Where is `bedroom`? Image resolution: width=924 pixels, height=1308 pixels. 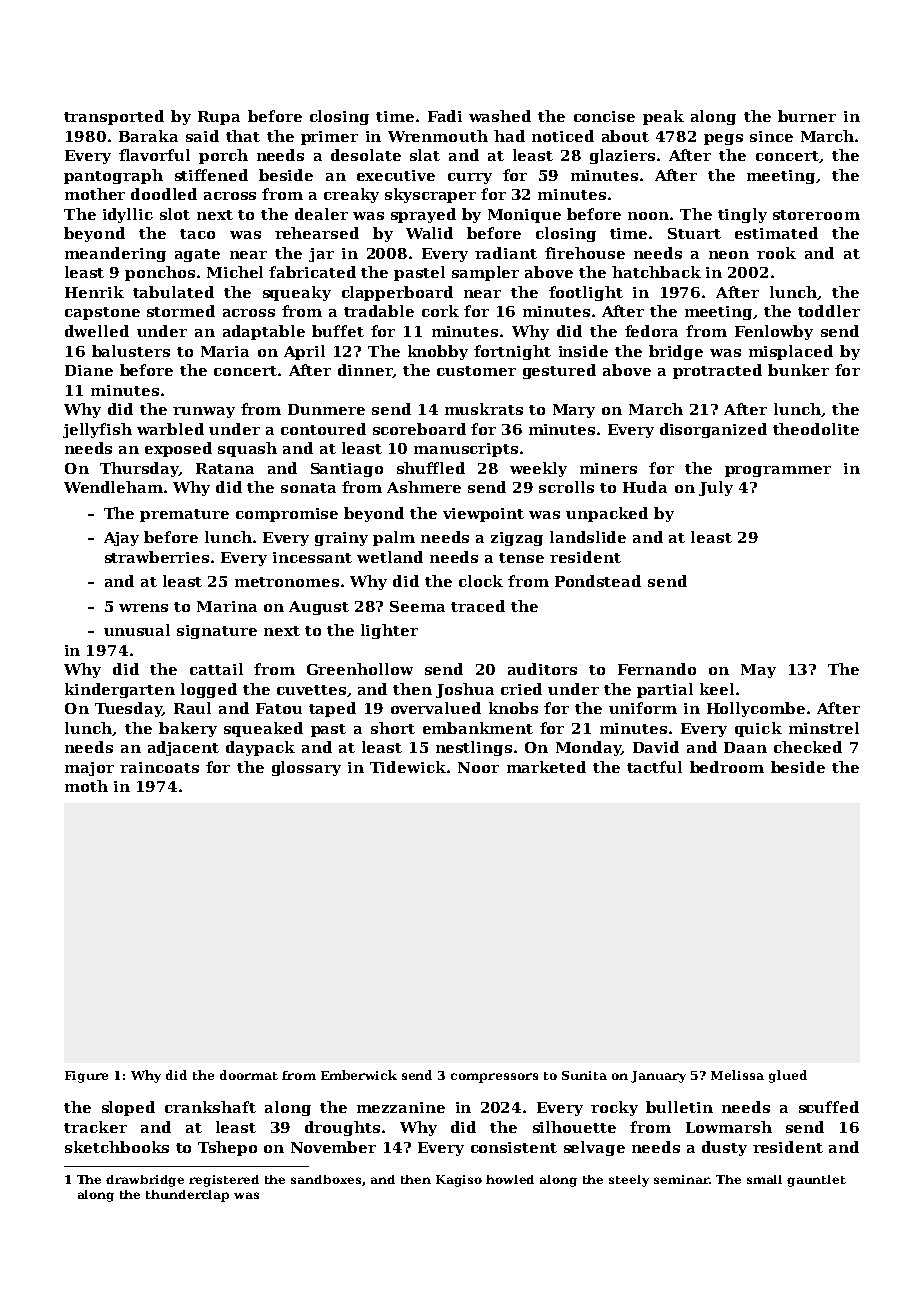 bedroom is located at coordinates (727, 767).
